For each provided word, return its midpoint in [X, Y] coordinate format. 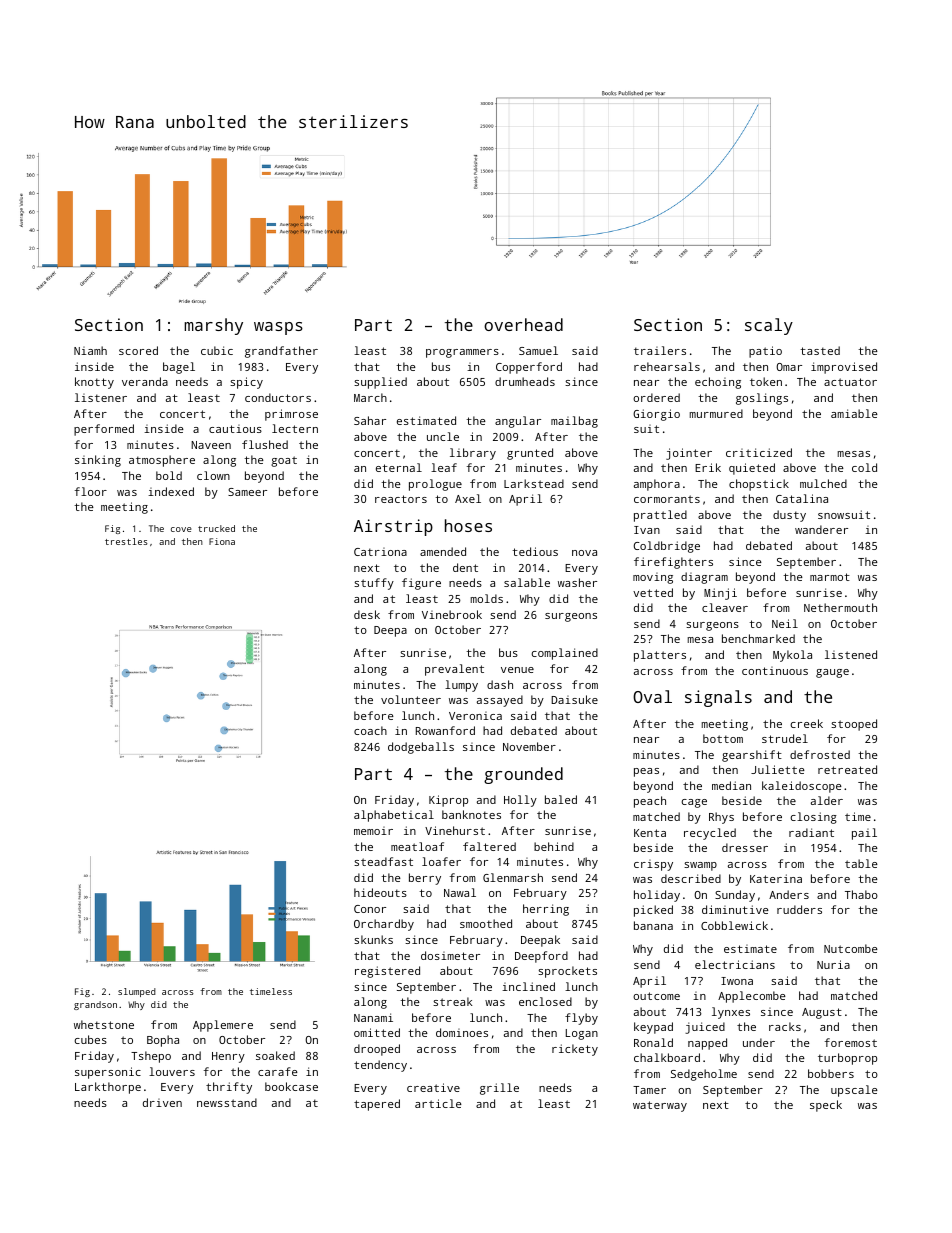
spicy [246, 383]
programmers [462, 353]
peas [646, 772]
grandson [95, 1005]
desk [367, 614]
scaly [769, 326]
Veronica [475, 716]
